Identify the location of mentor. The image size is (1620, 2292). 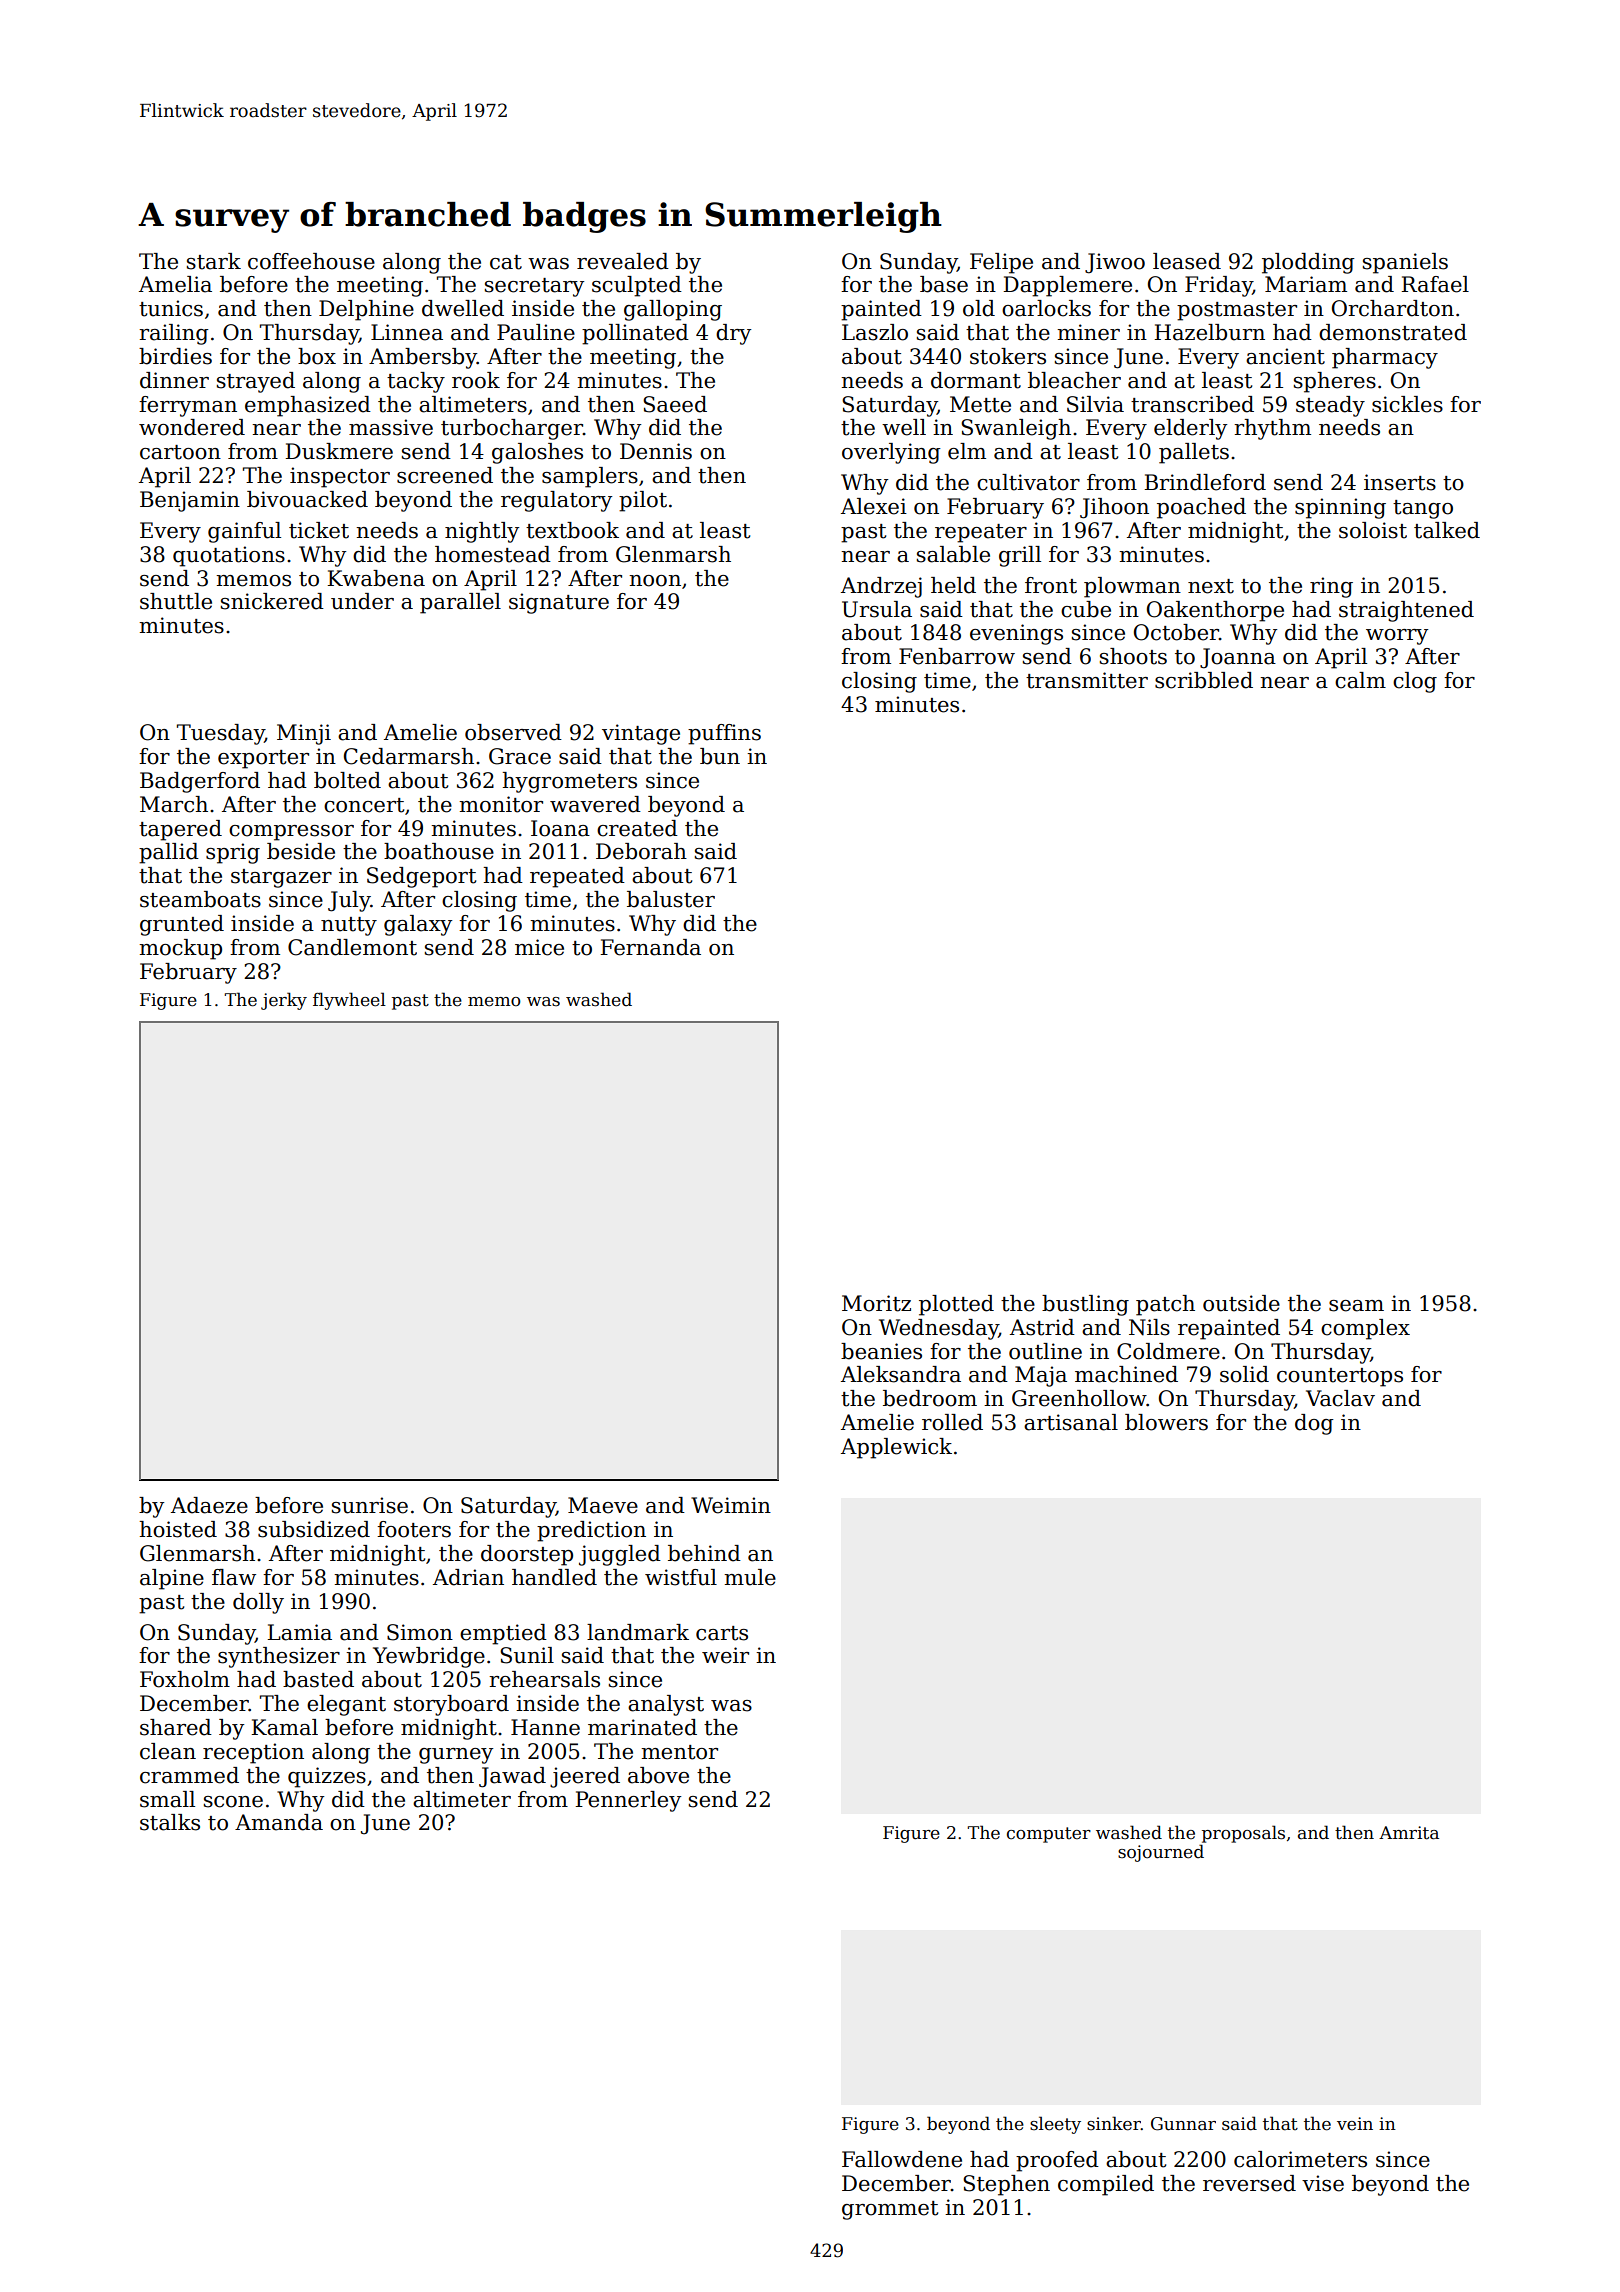
(679, 1752).
